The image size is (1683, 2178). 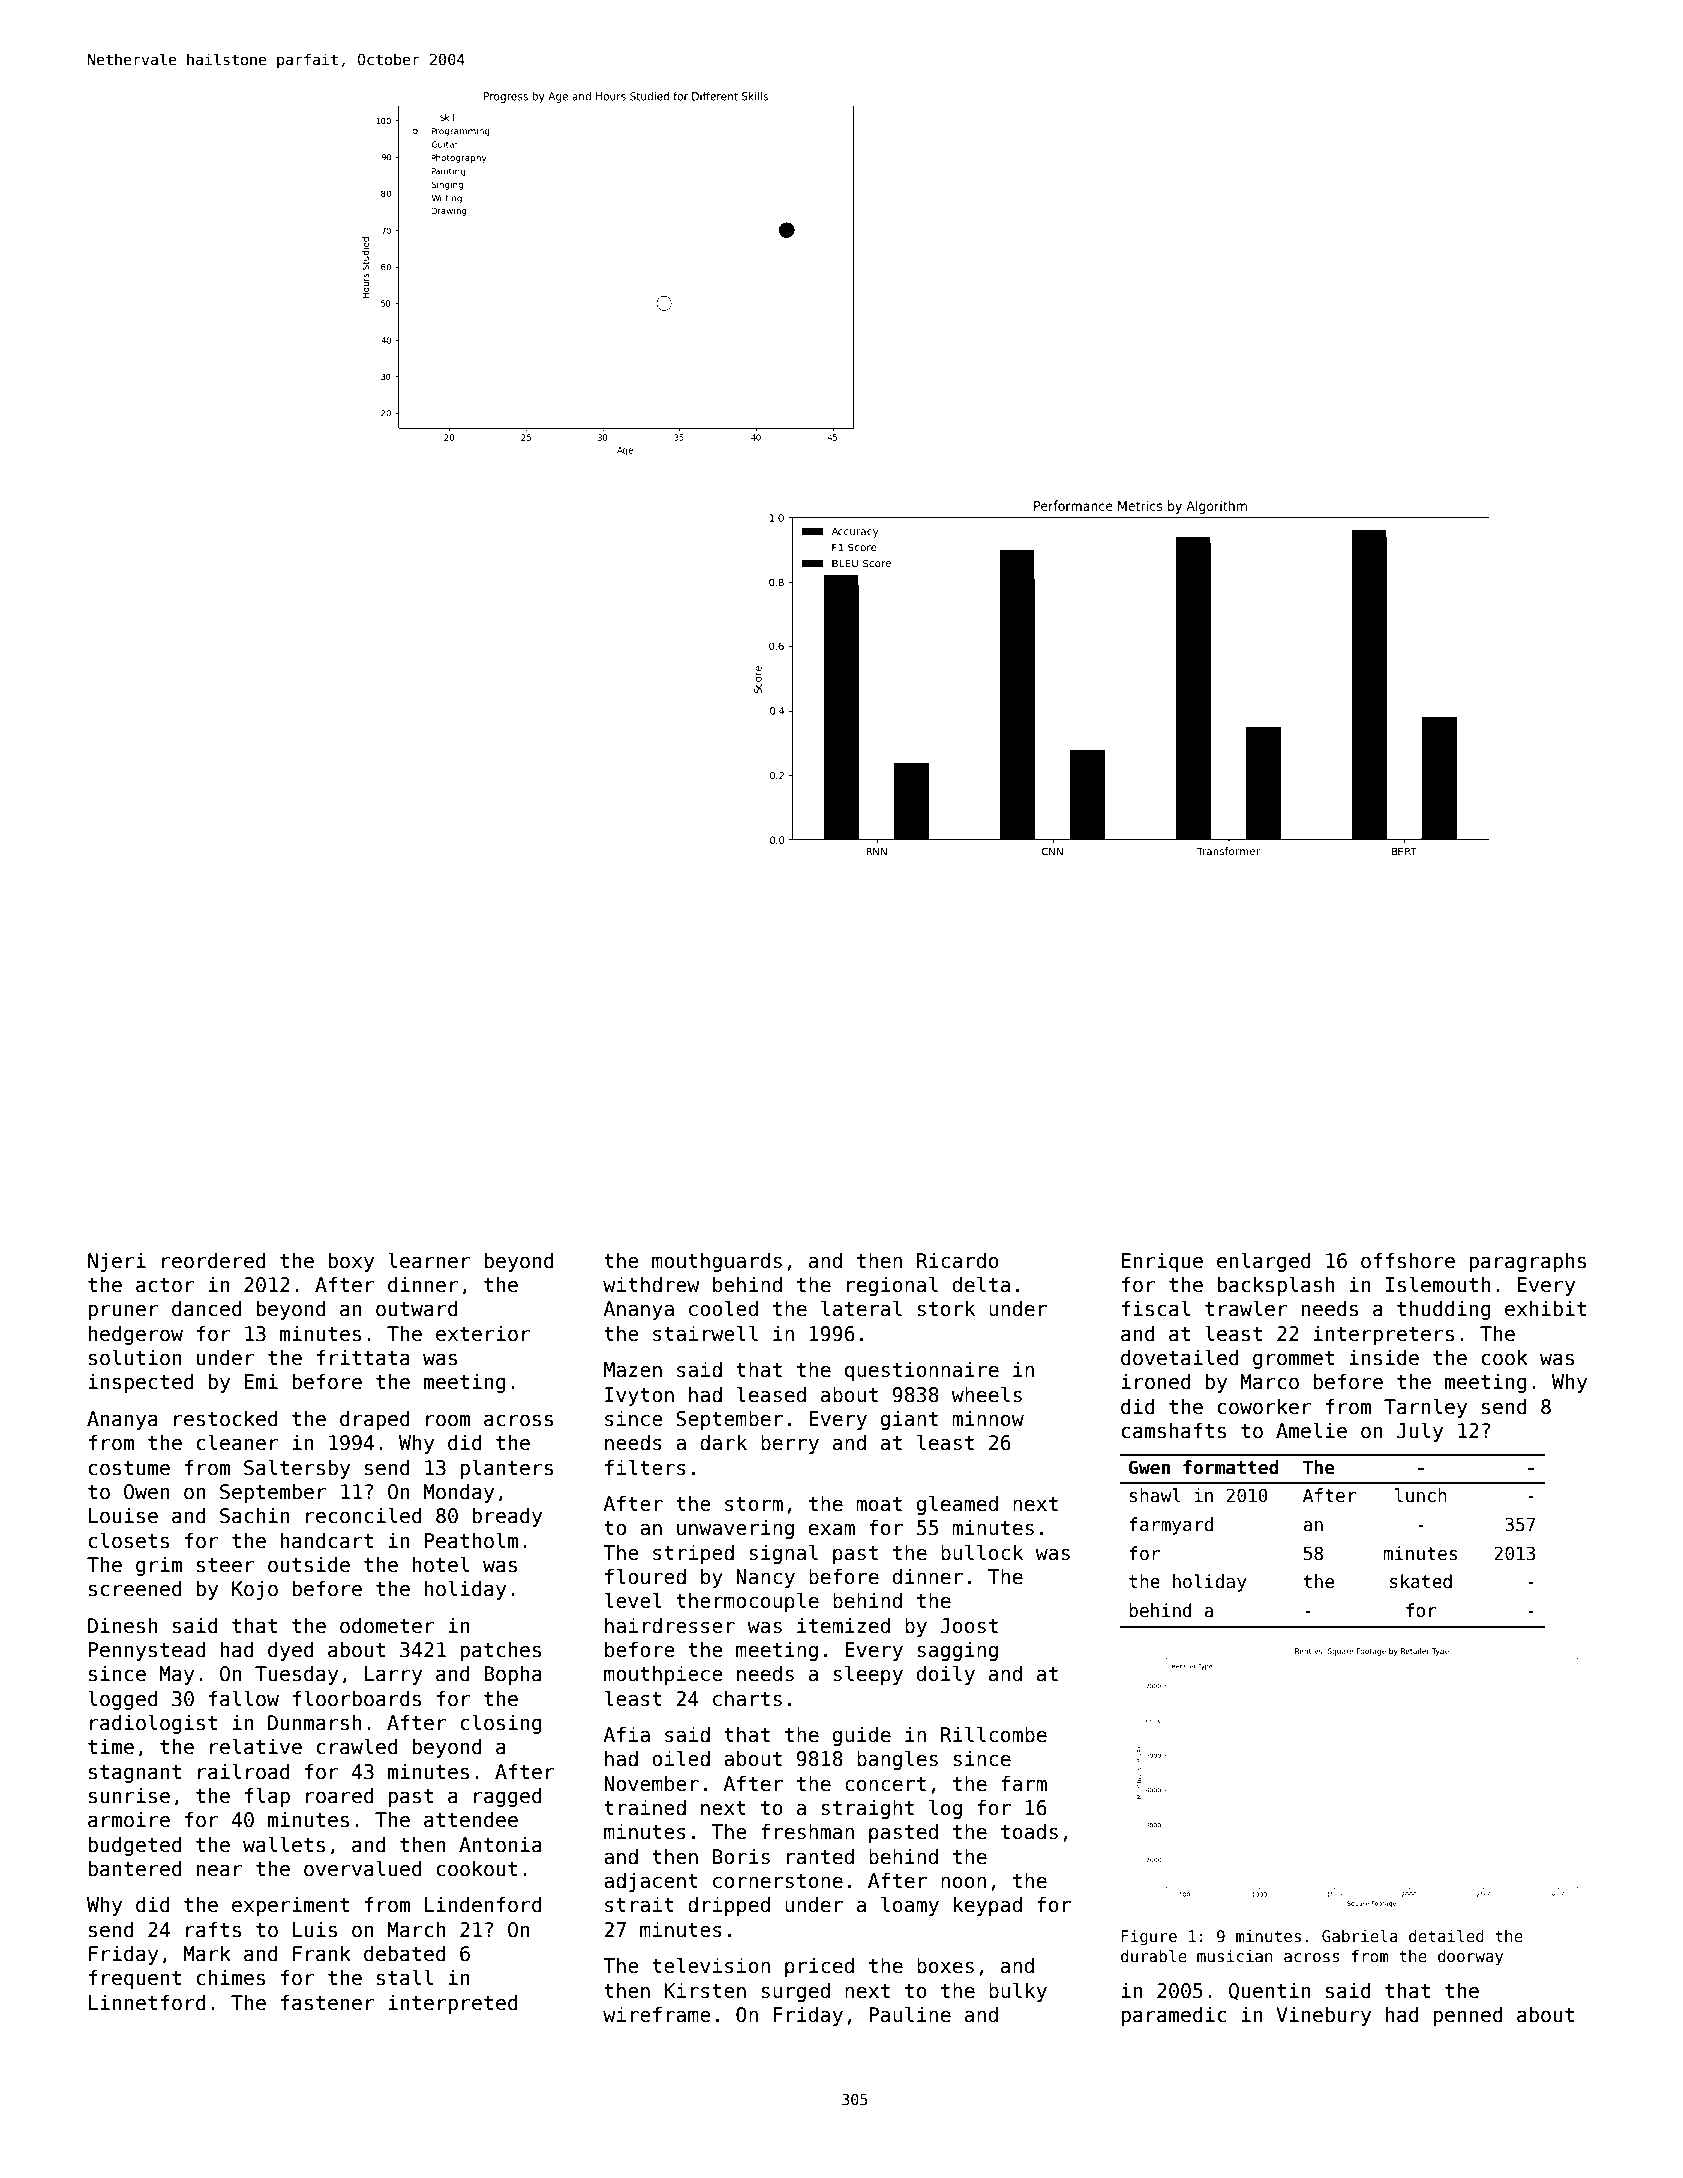 What do you see at coordinates (147, 2002) in the screenshot?
I see `Linnetford` at bounding box center [147, 2002].
